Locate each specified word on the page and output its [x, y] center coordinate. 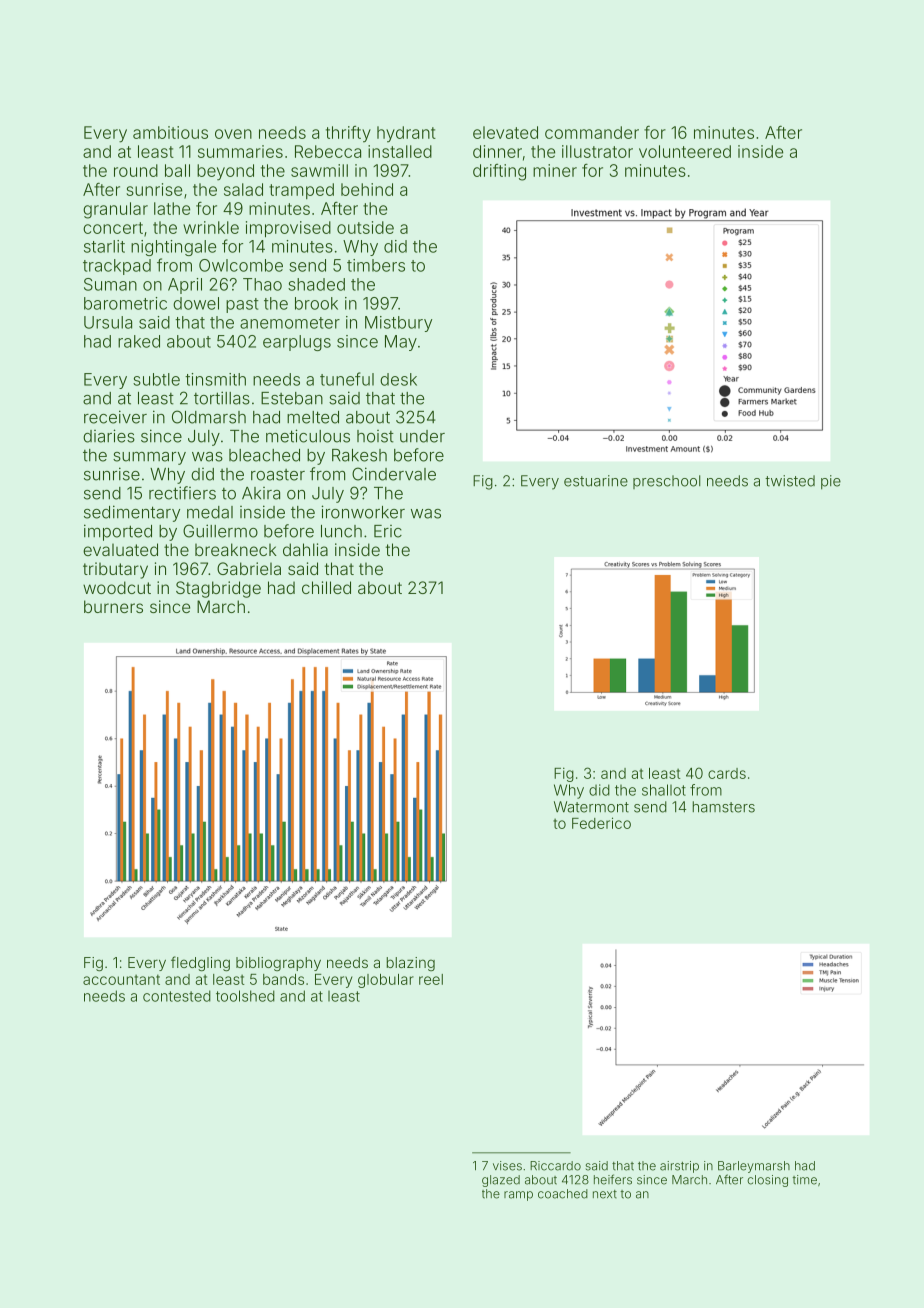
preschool [666, 482]
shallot [664, 790]
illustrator [597, 151]
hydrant [406, 134]
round [136, 170]
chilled [326, 587]
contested [177, 996]
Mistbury [398, 324]
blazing [411, 964]
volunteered [685, 151]
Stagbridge [218, 589]
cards [727, 773]
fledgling [200, 963]
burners [113, 606]
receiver [115, 417]
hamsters [724, 807]
